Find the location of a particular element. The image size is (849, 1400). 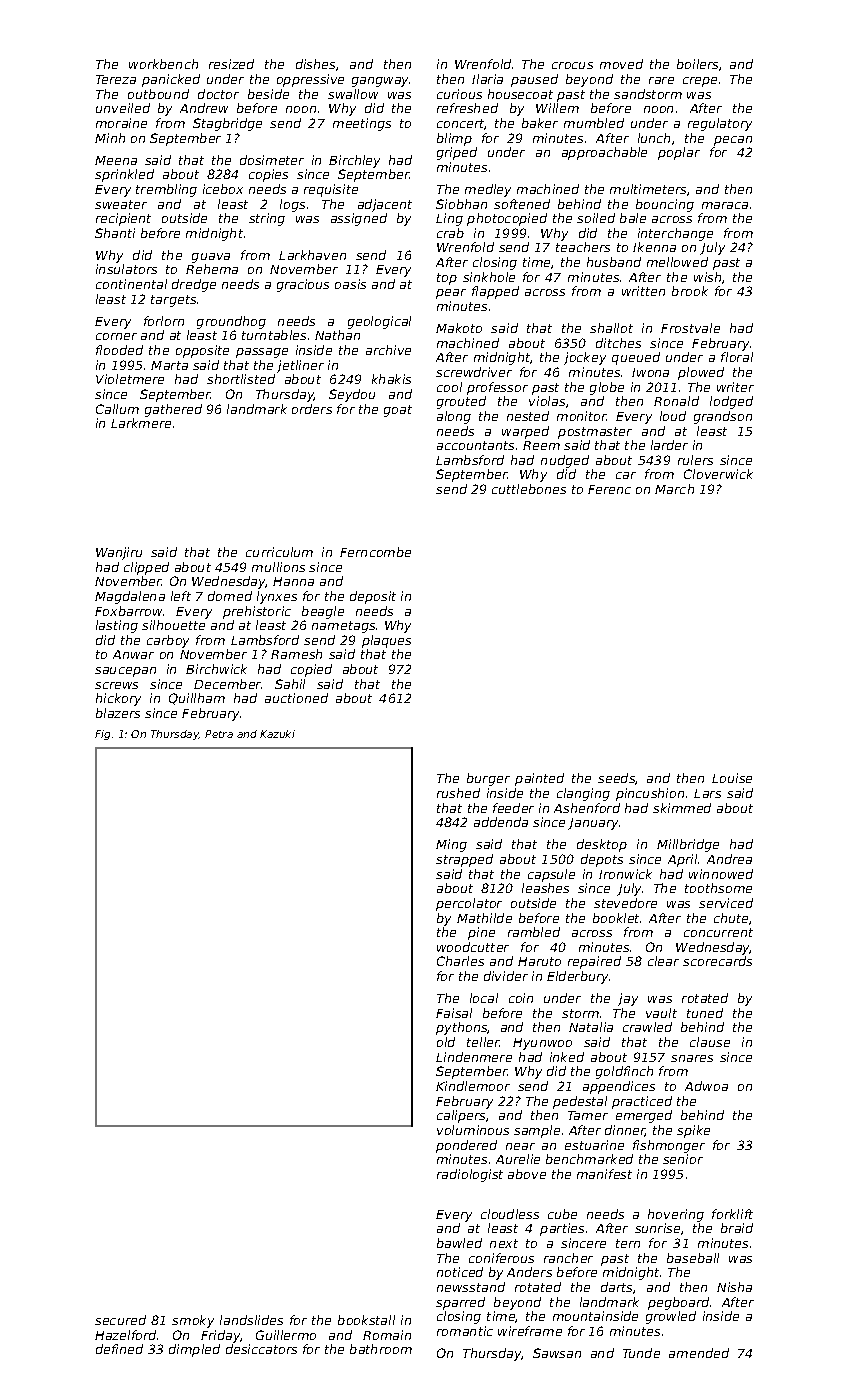

goat is located at coordinates (398, 411).
